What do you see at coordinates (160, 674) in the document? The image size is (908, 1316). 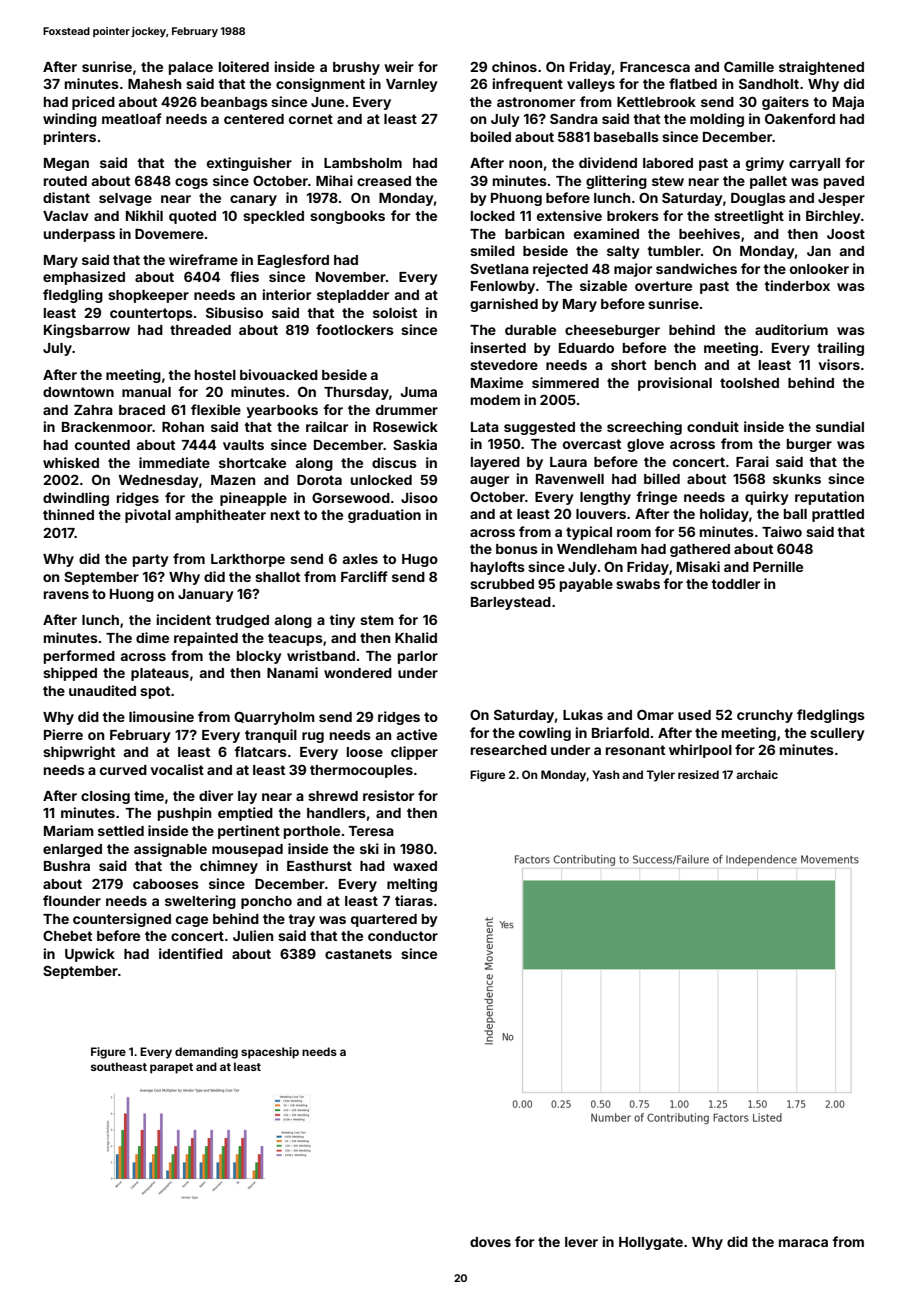 I see `plateaus` at bounding box center [160, 674].
